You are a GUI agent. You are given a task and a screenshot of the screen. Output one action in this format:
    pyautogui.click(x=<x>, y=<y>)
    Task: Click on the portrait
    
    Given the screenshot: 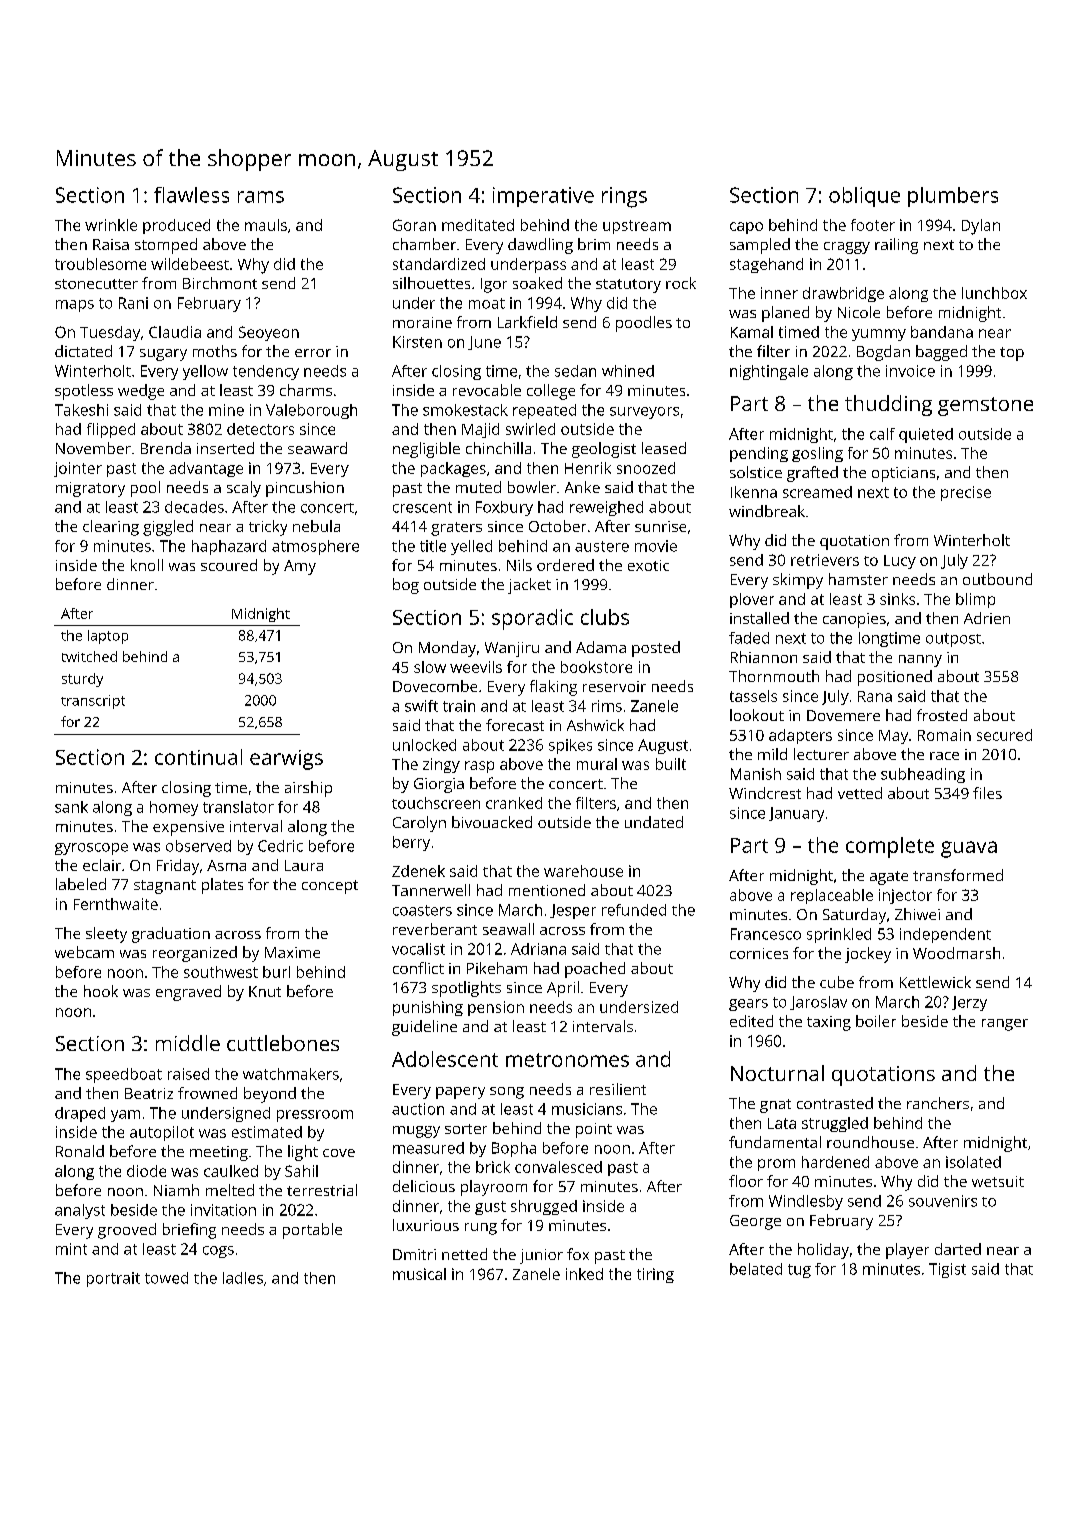 What is the action you would take?
    pyautogui.click(x=113, y=1279)
